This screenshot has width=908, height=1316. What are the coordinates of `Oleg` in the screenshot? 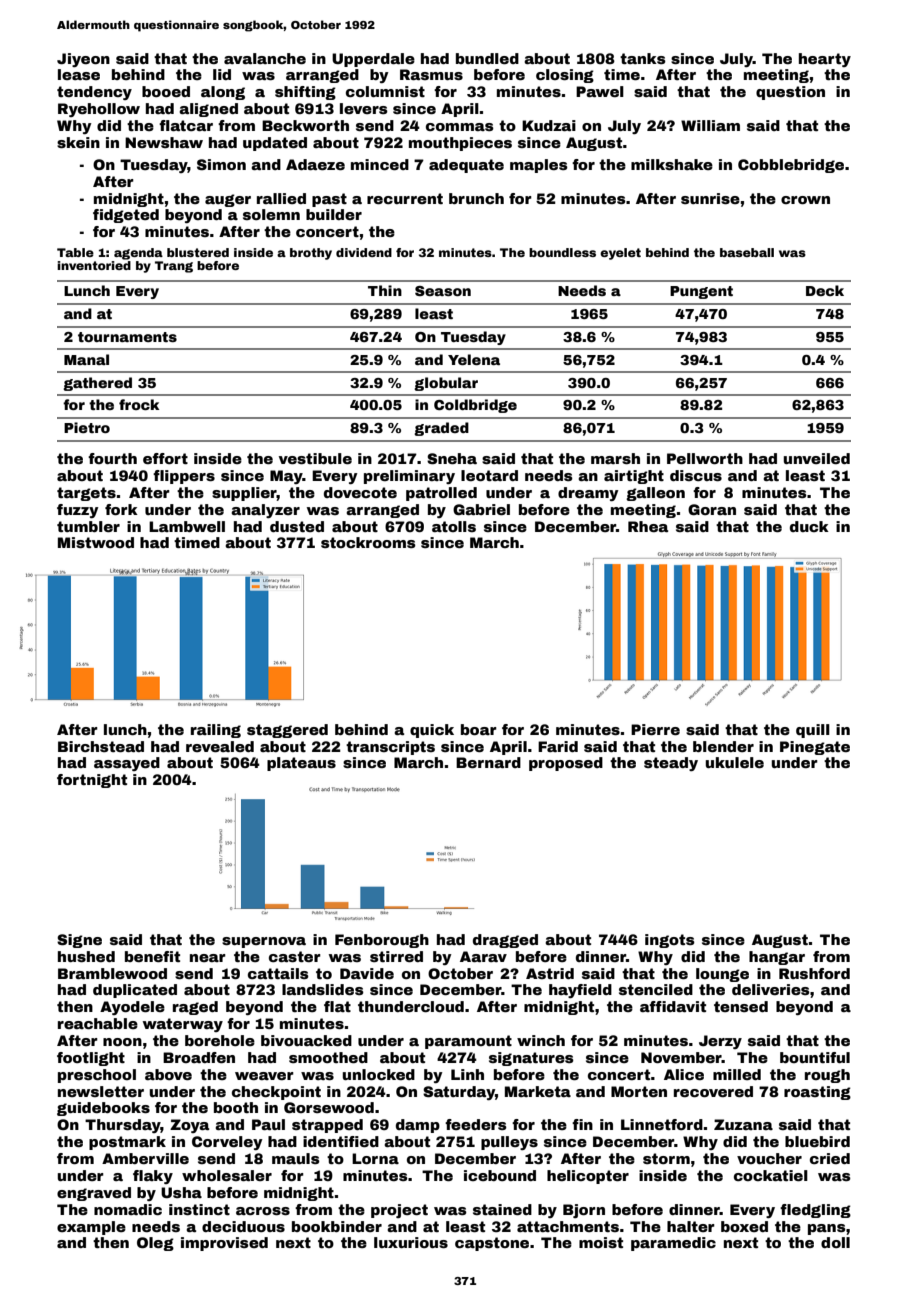 It's located at (155, 1244).
